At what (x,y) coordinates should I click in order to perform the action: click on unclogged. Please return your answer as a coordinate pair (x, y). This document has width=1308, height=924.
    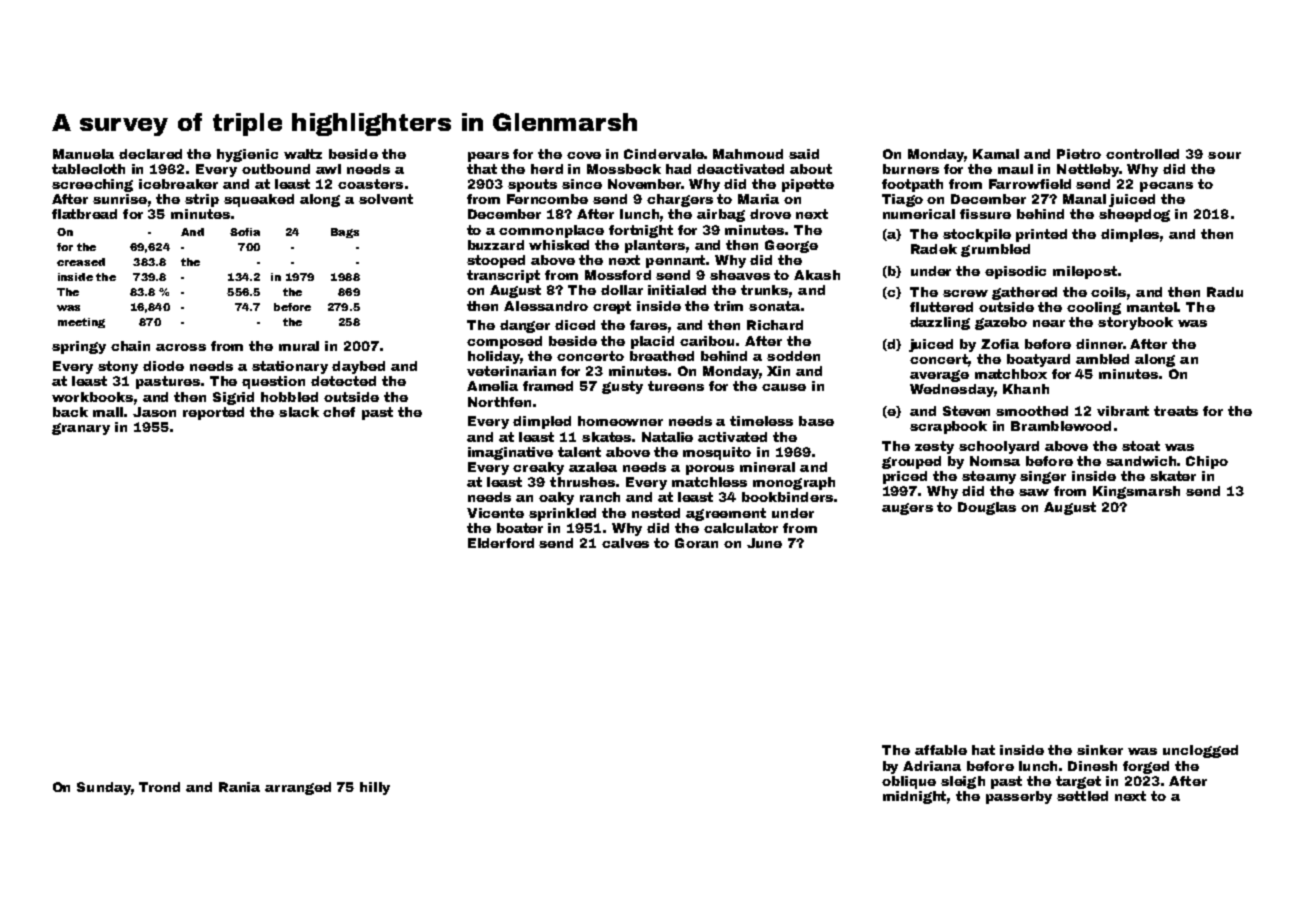
    Looking at the image, I should click on (1200, 751).
